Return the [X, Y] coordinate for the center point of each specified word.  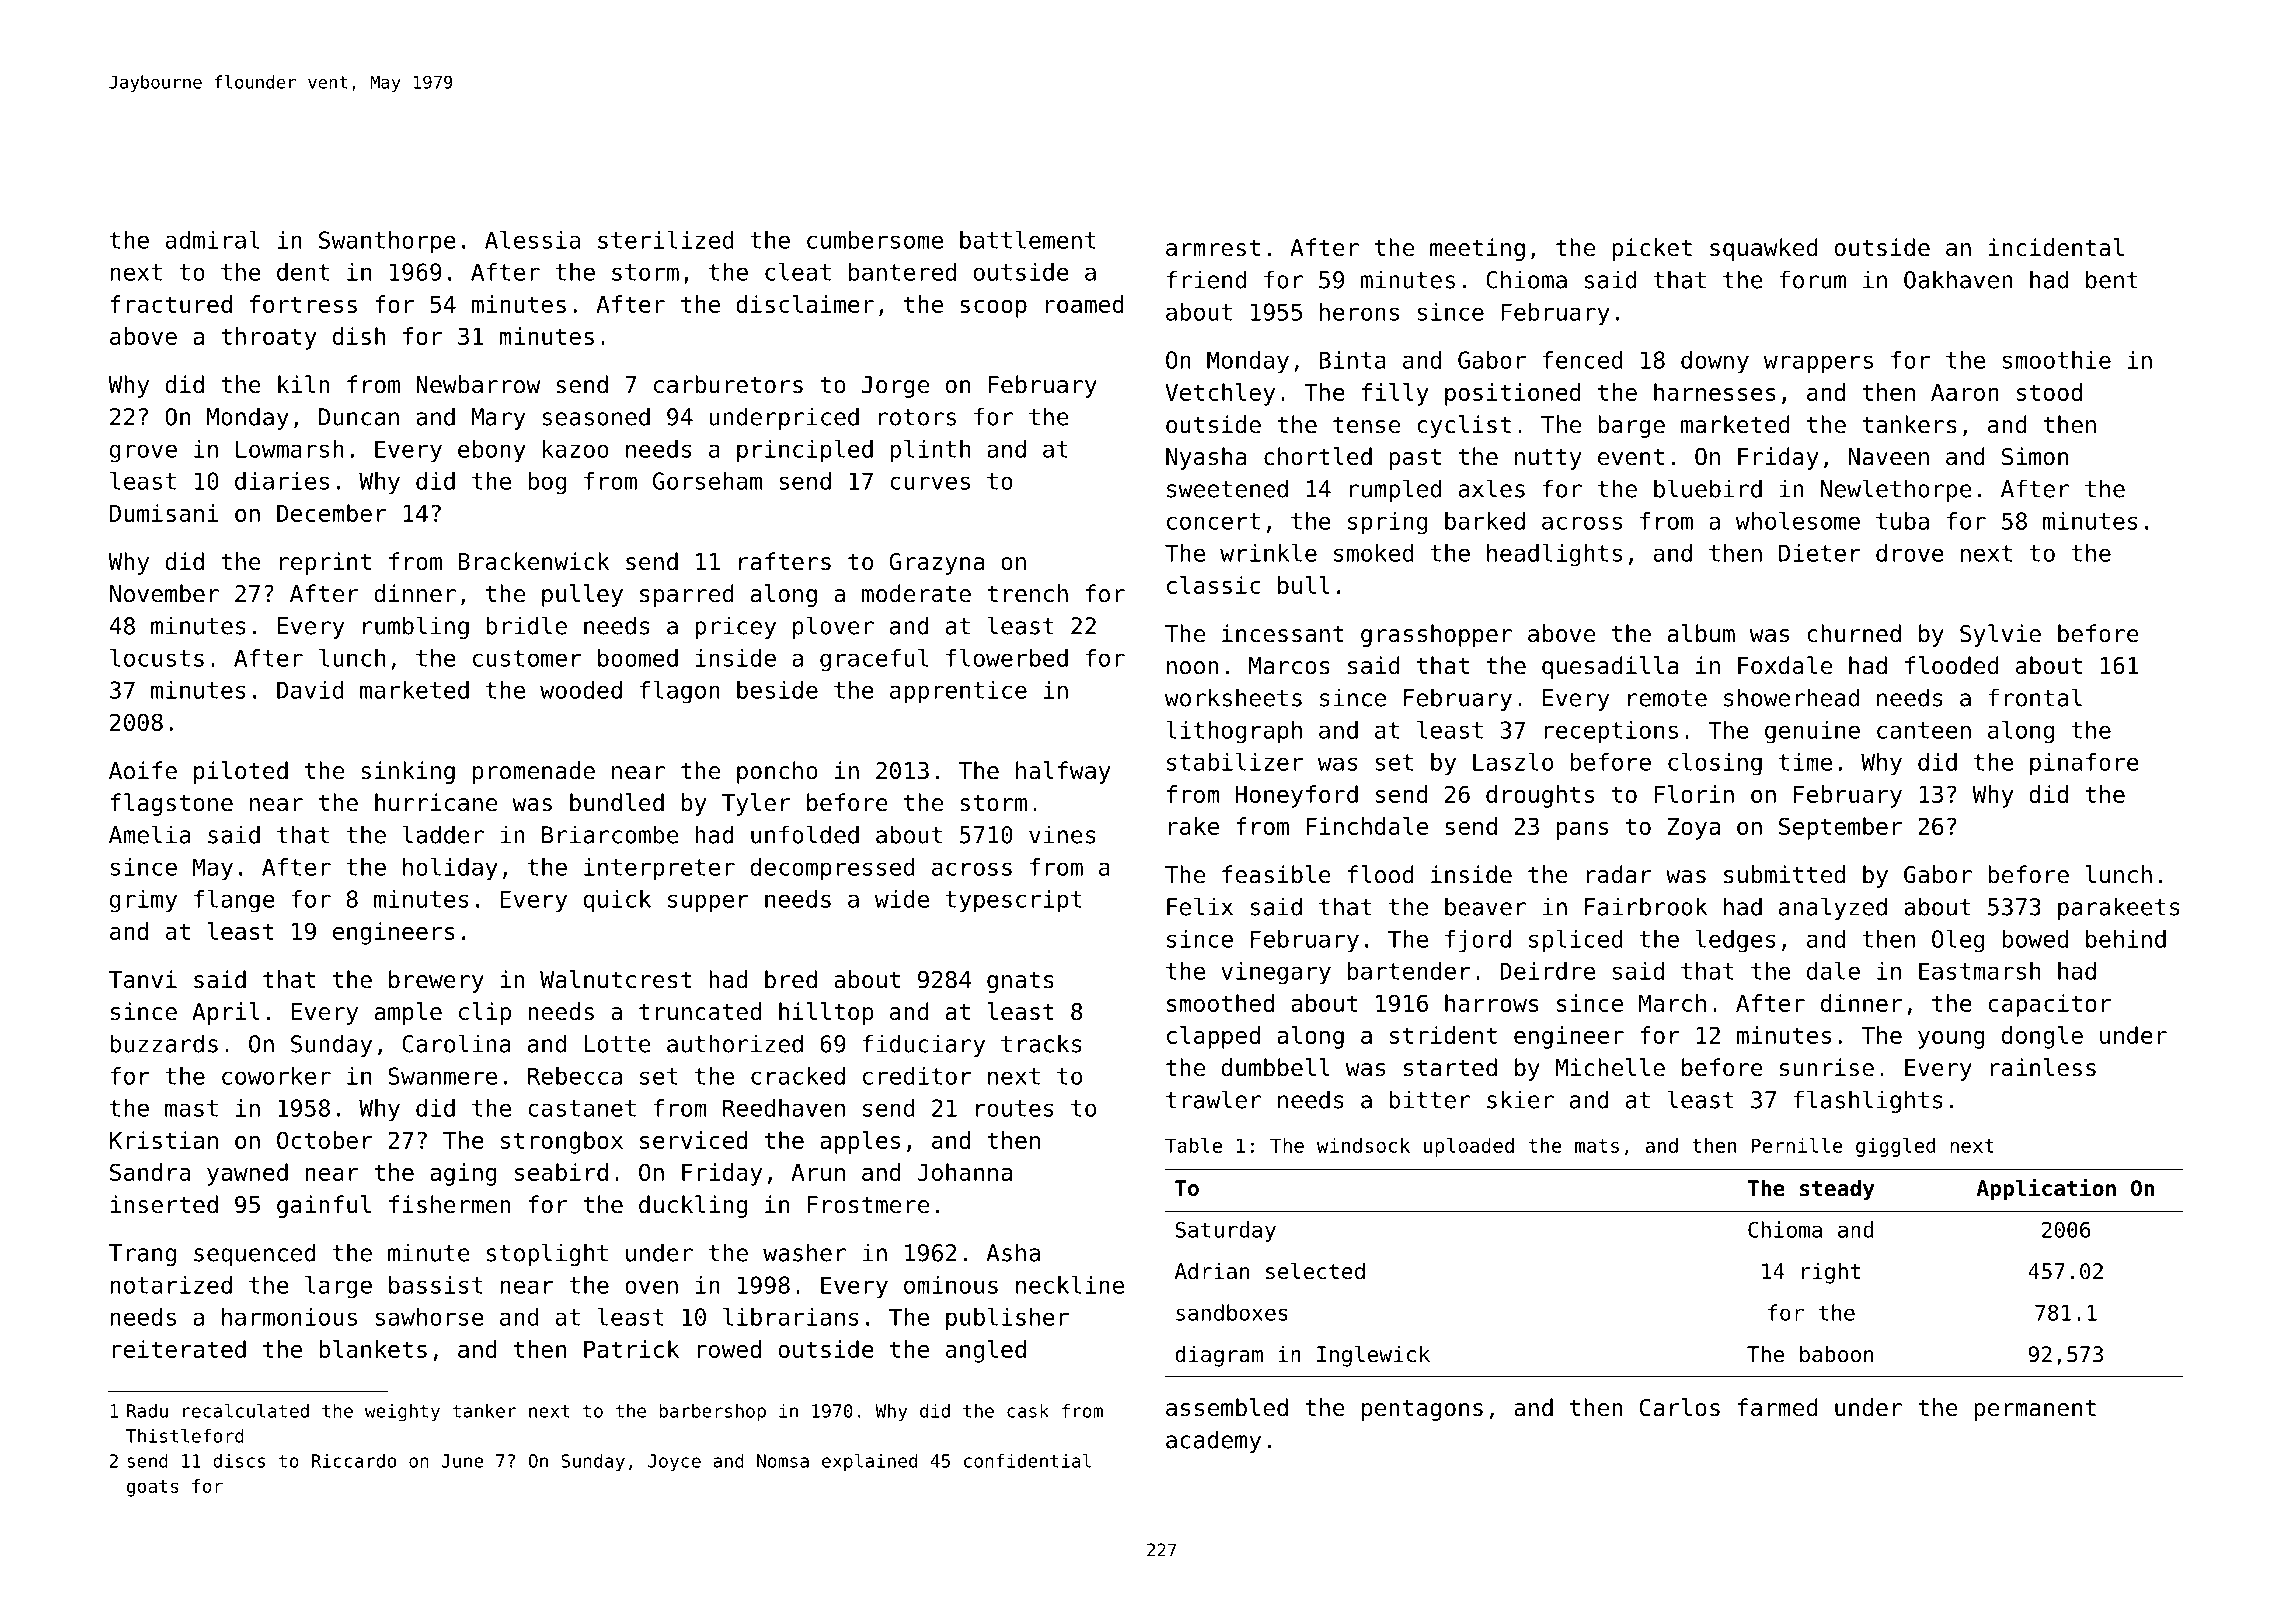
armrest [1213, 248]
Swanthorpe [387, 242]
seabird [561, 1172]
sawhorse [429, 1317]
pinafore [2084, 764]
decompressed [832, 869]
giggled [1895, 1147]
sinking [408, 772]
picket [1652, 249]
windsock [1363, 1145]
